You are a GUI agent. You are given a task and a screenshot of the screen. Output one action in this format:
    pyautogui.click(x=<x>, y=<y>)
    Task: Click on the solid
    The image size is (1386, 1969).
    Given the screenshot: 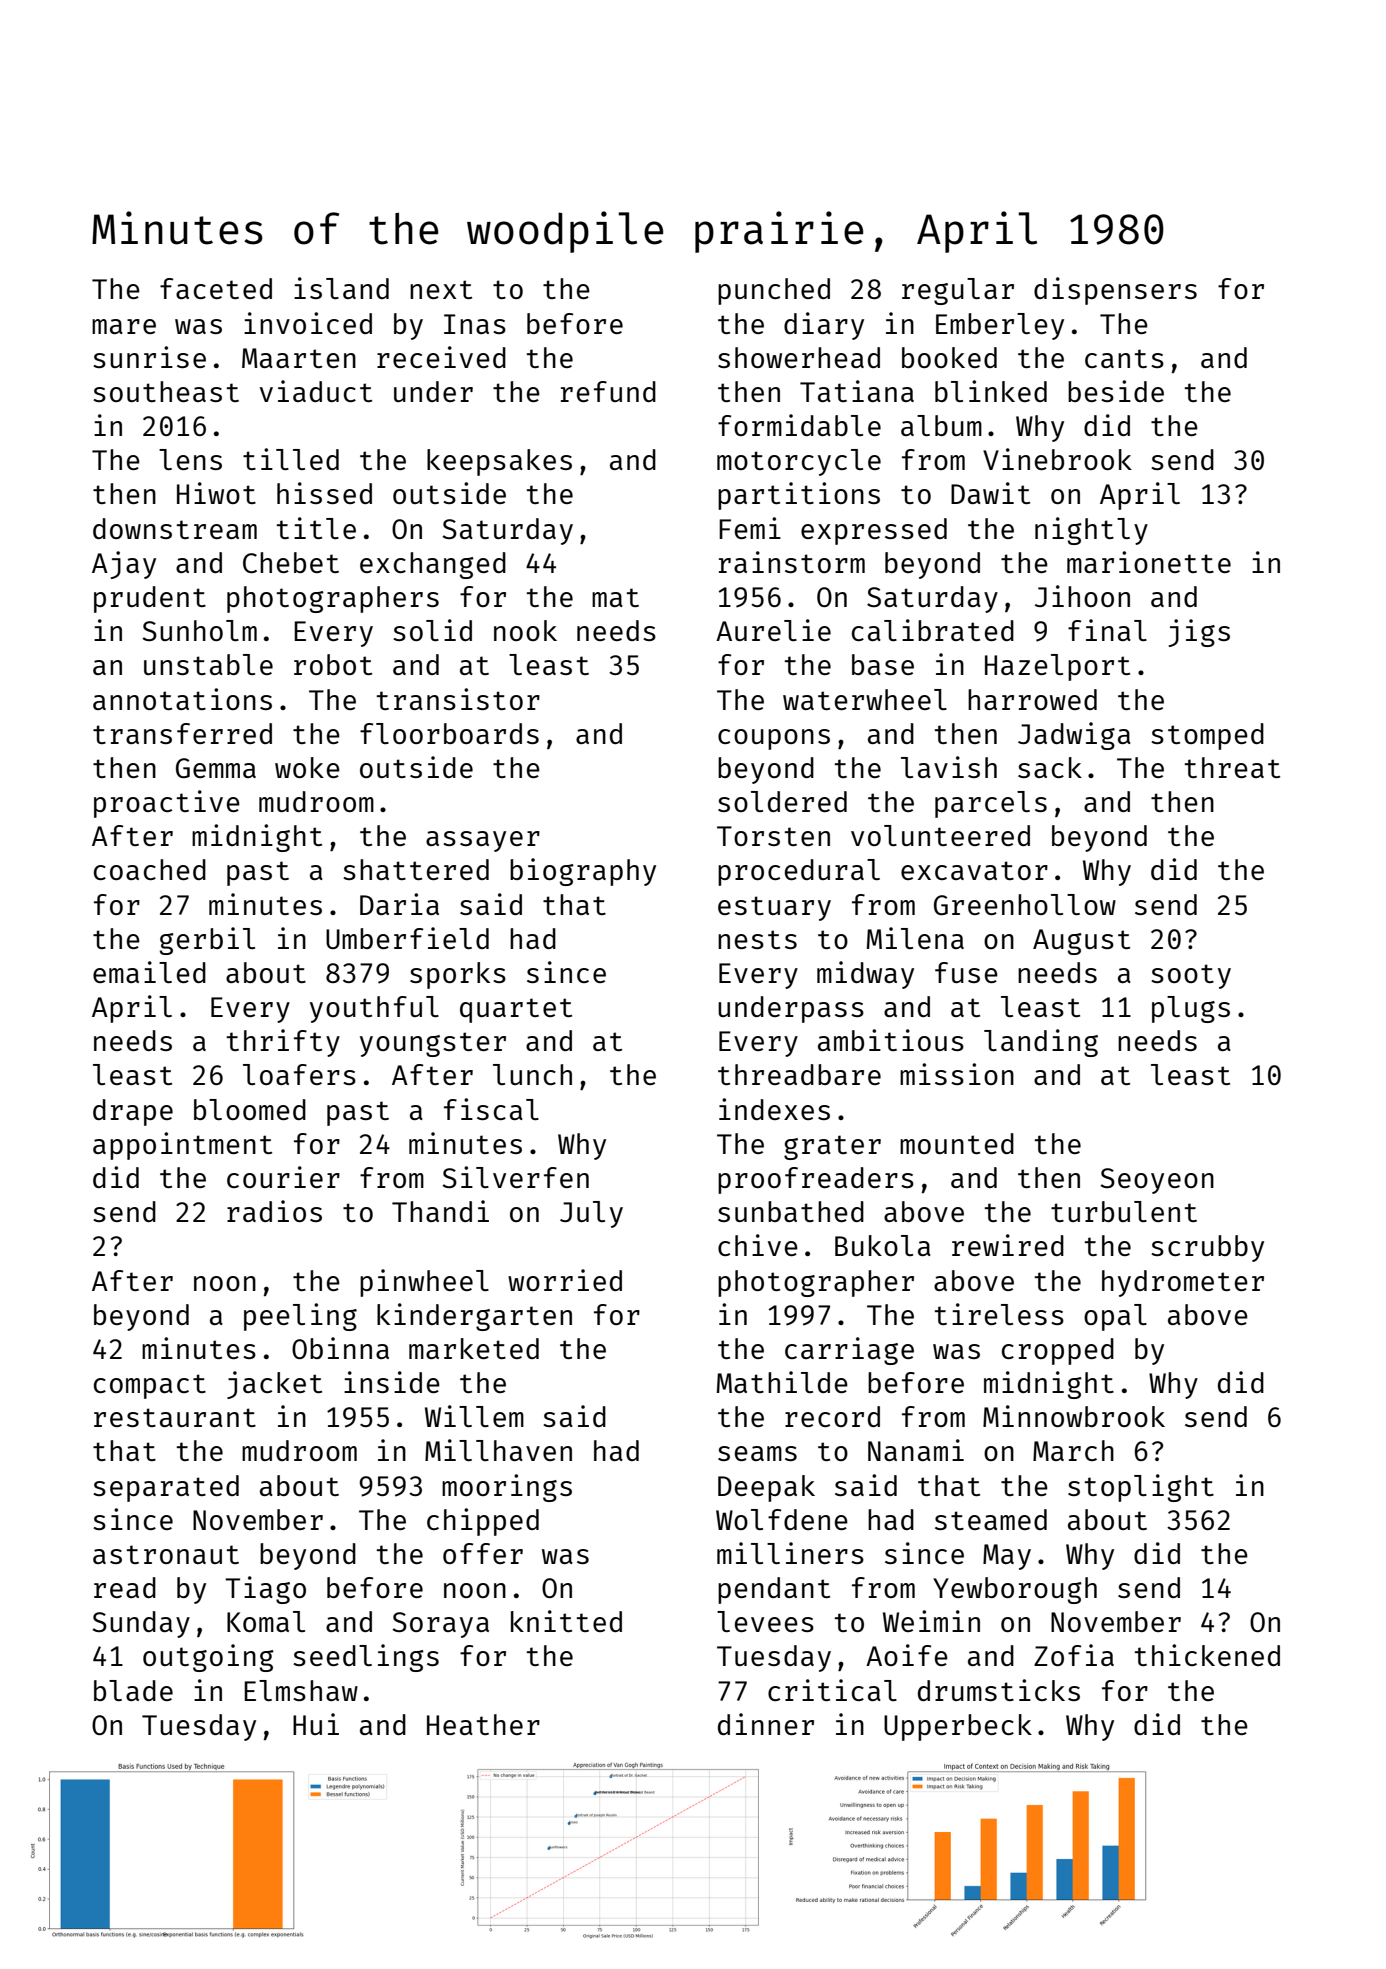 What is the action you would take?
    pyautogui.click(x=432, y=630)
